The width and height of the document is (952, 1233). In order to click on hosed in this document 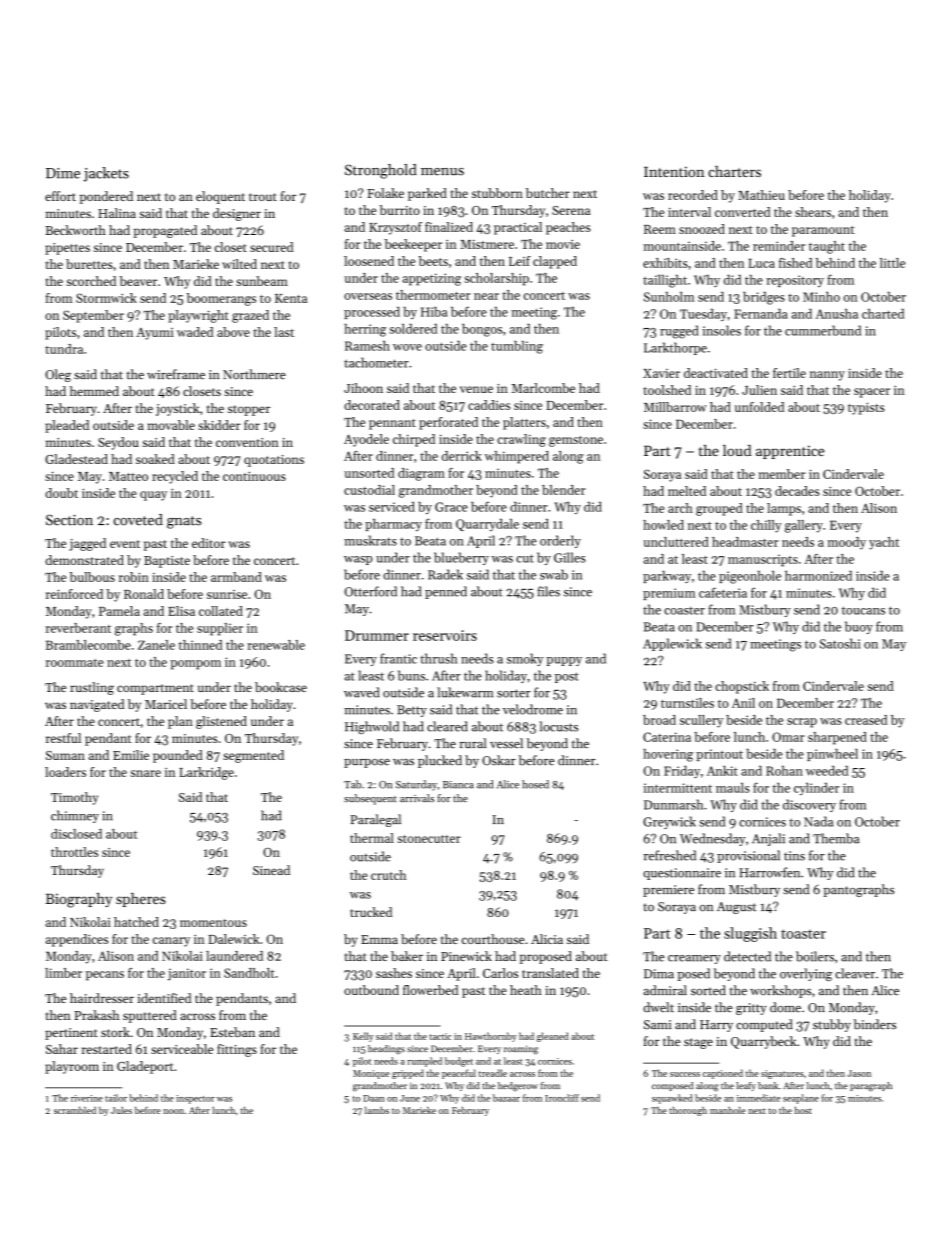, I will do `click(535, 784)`.
